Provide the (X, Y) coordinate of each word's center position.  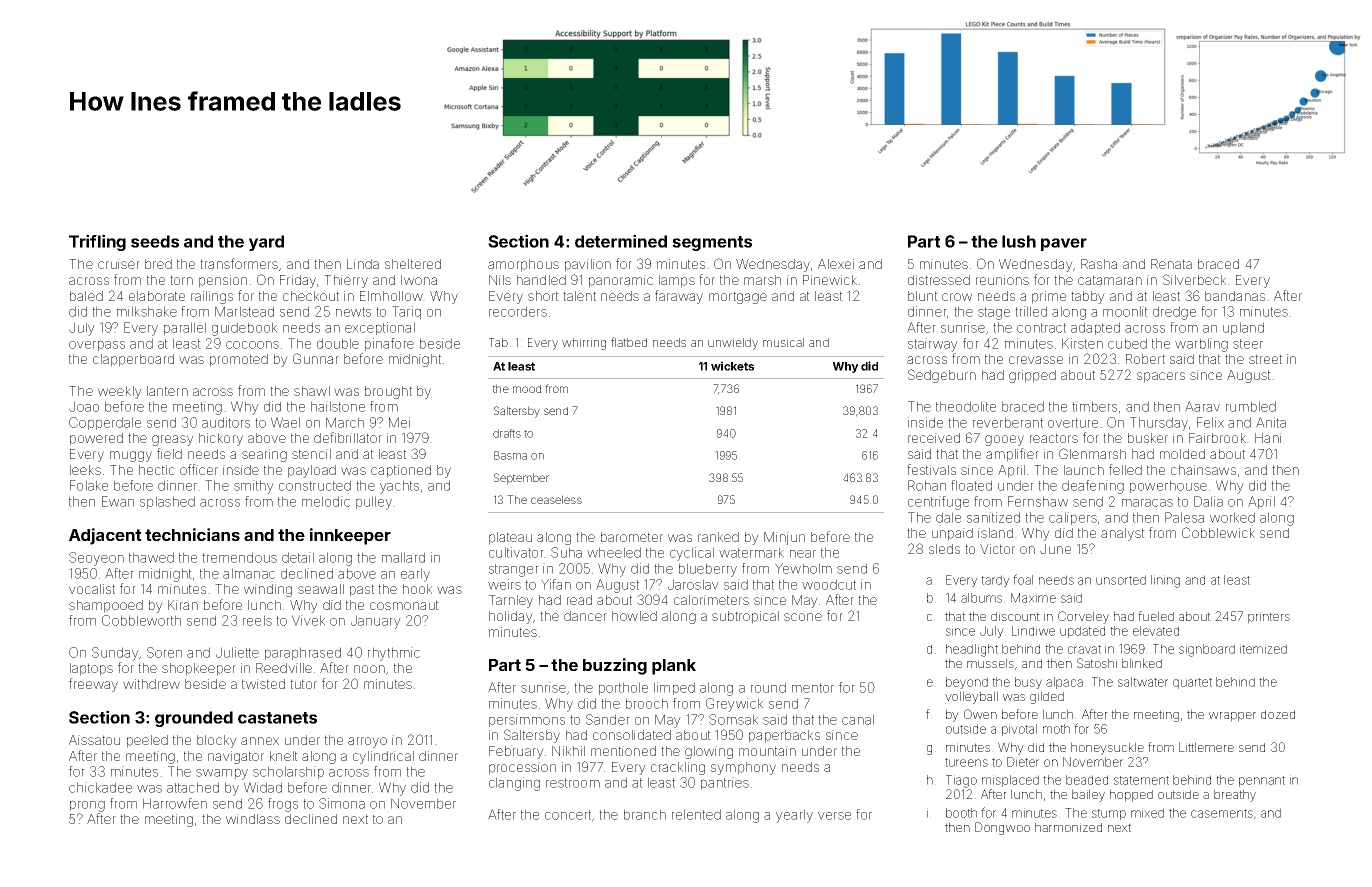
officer (199, 469)
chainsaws (1203, 470)
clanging (514, 784)
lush (1019, 241)
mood (527, 389)
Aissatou (94, 740)
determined (621, 241)
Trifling (97, 242)
